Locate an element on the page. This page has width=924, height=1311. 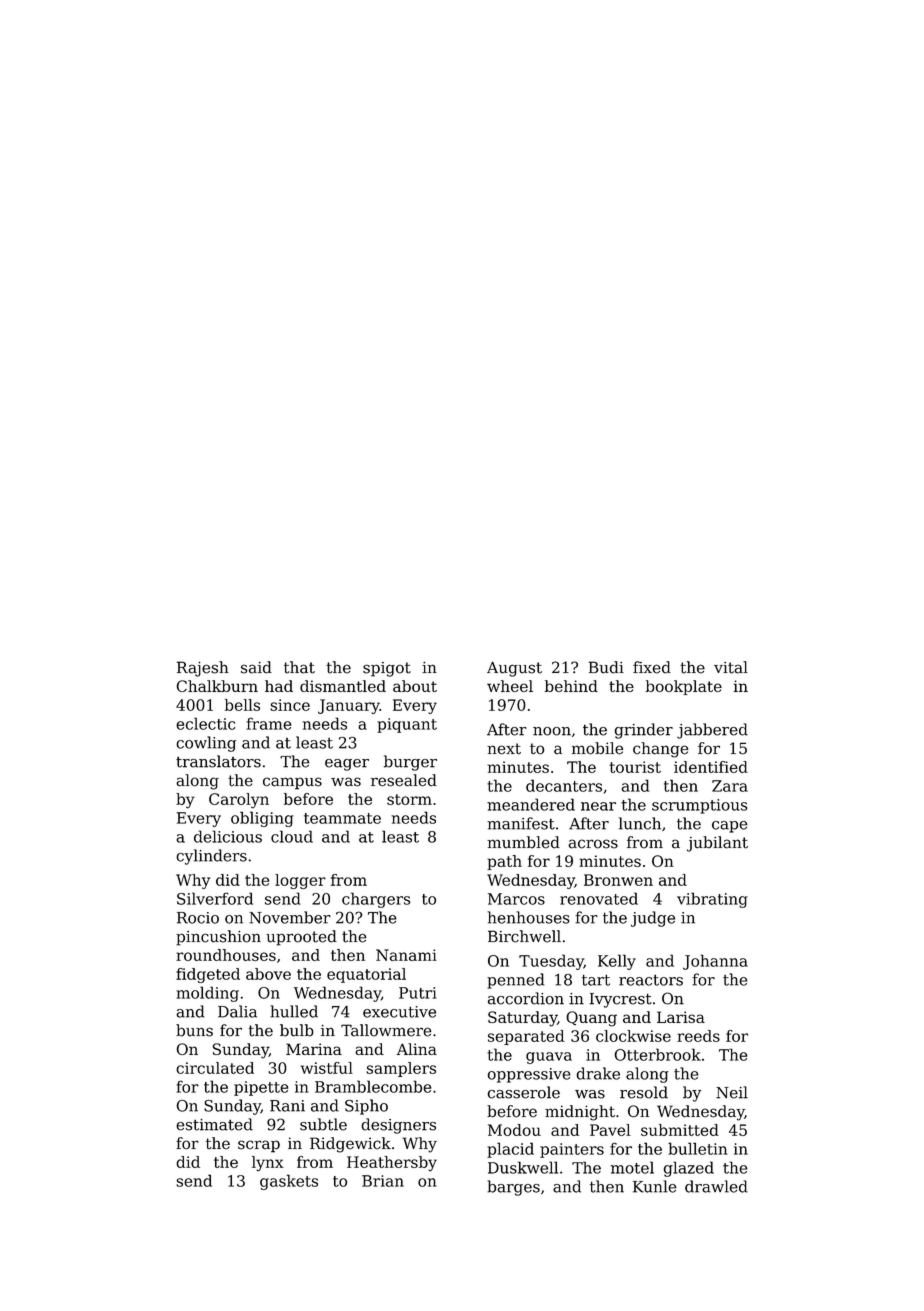
decanters is located at coordinates (564, 785).
